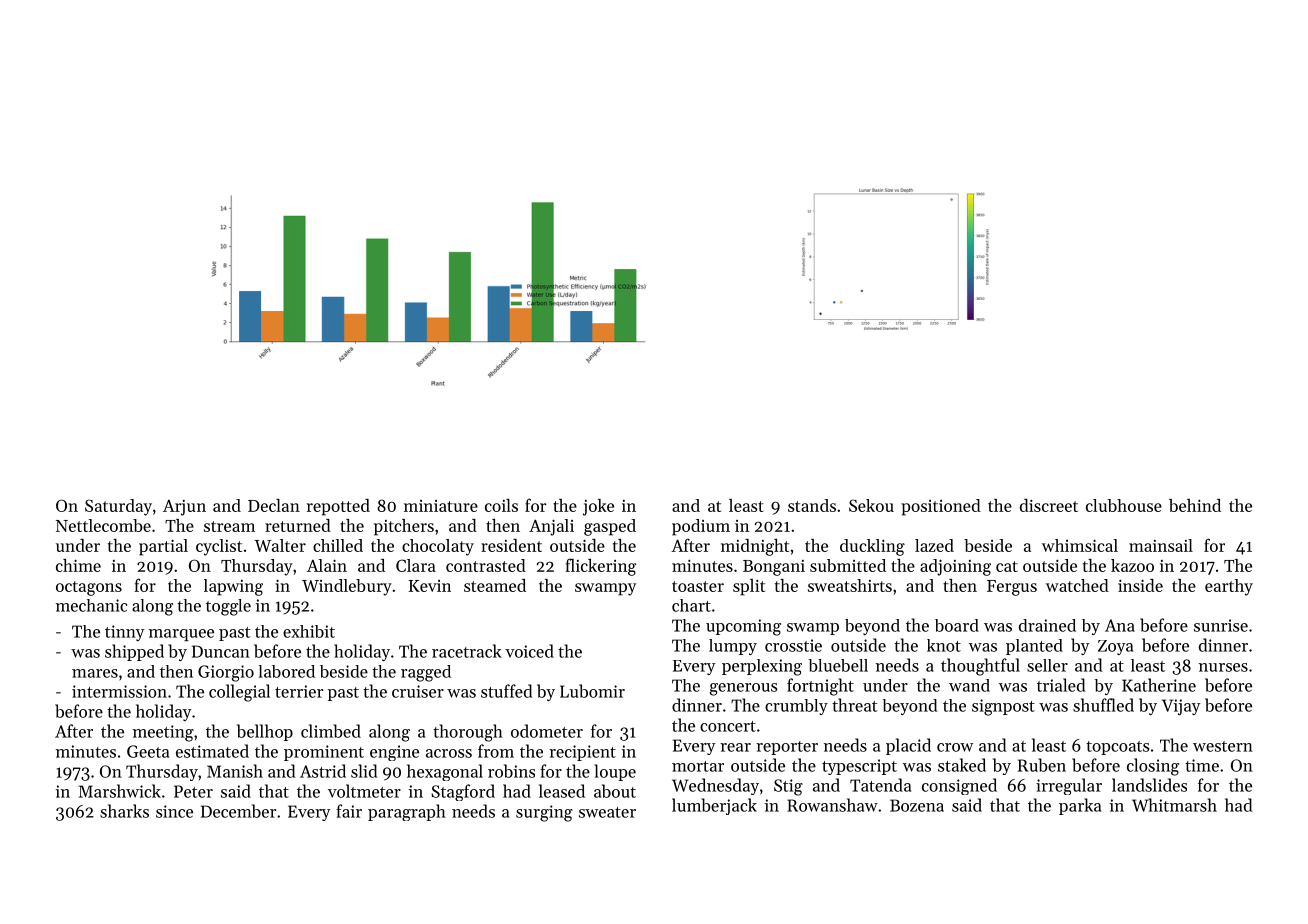 This page has height=924, width=1308. What do you see at coordinates (1195, 505) in the page?
I see `behind` at bounding box center [1195, 505].
